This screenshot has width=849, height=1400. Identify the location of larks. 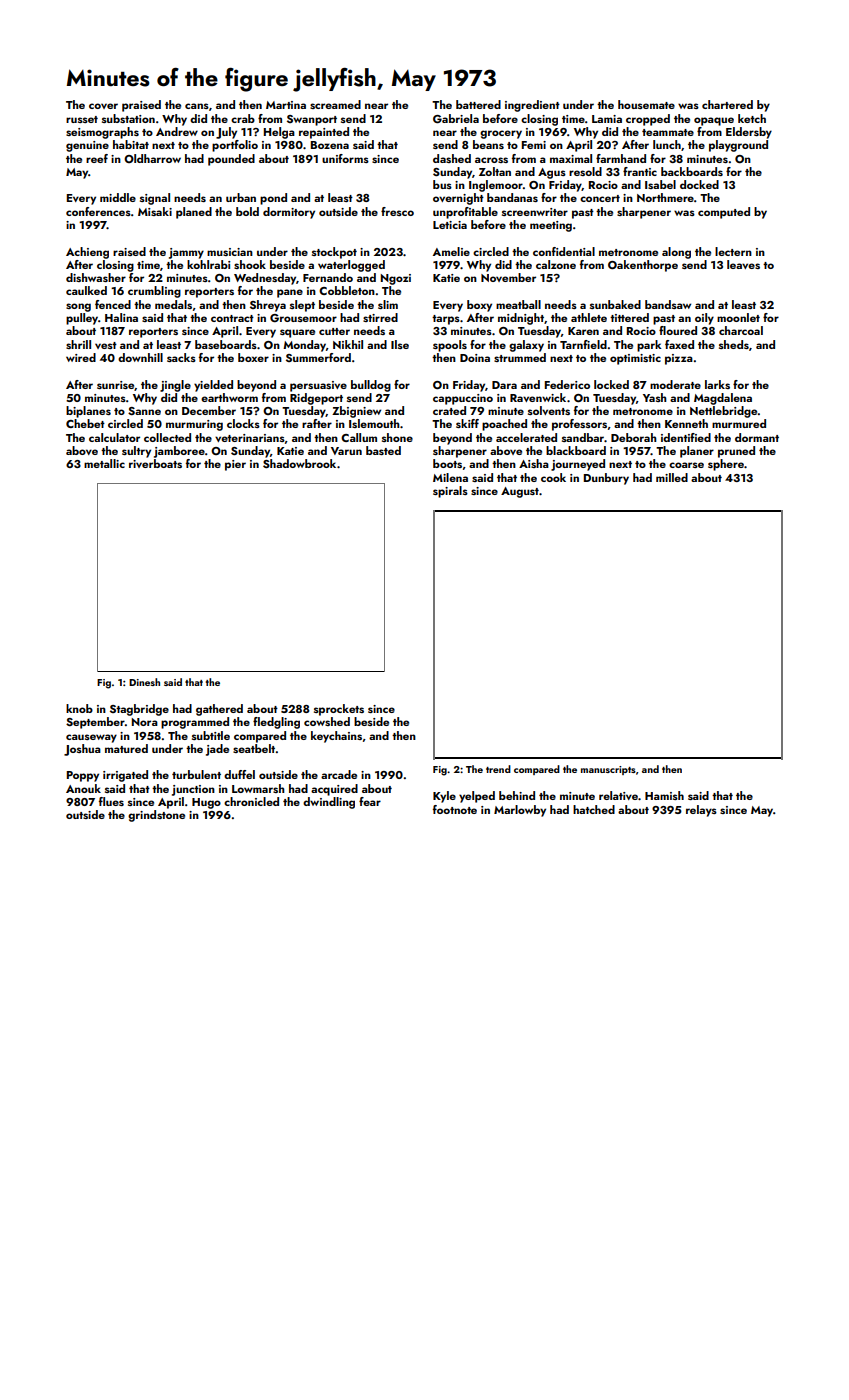
(717, 384).
